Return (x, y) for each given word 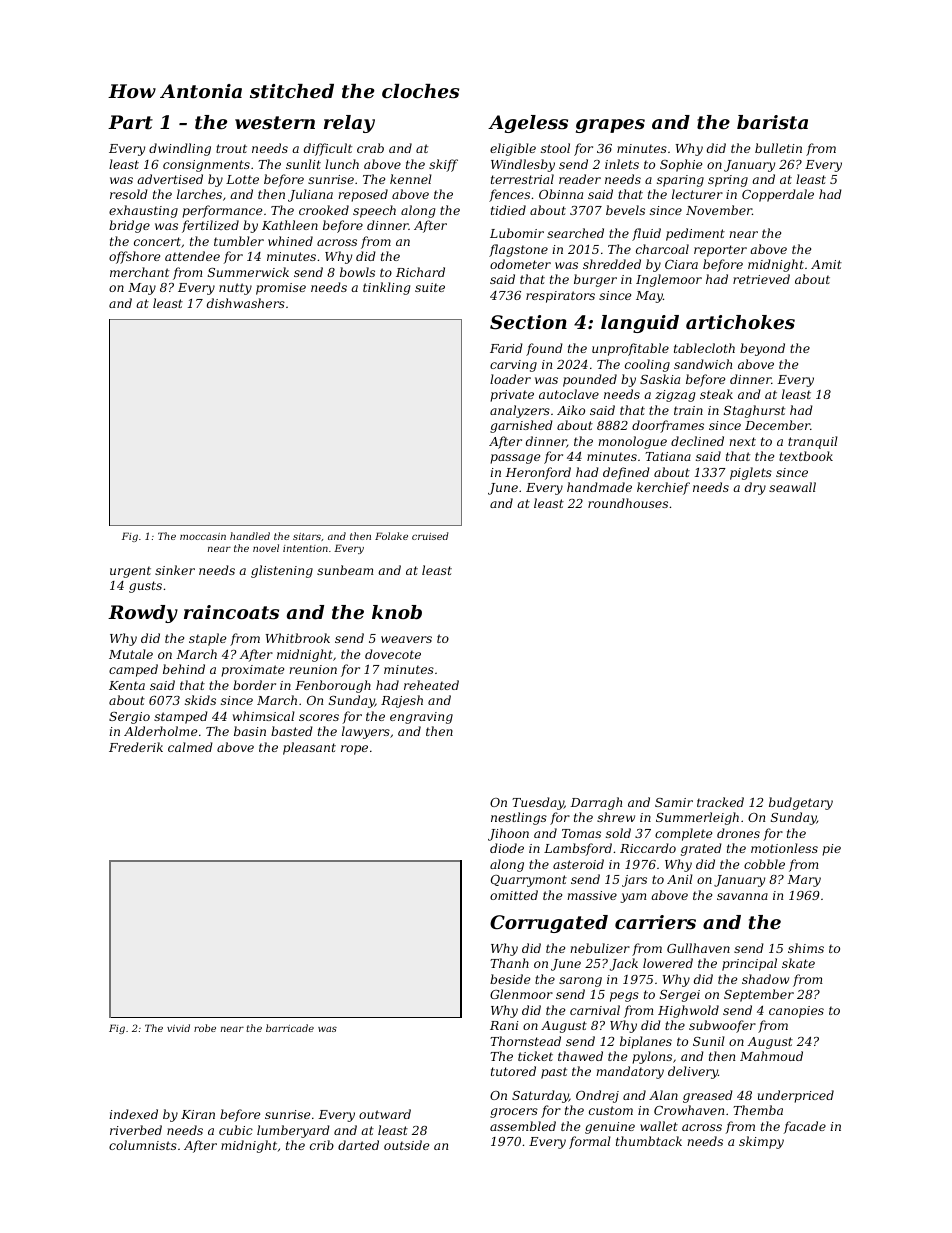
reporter (720, 251)
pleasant (309, 748)
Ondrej (597, 1096)
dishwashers (246, 303)
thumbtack (649, 1141)
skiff (443, 165)
